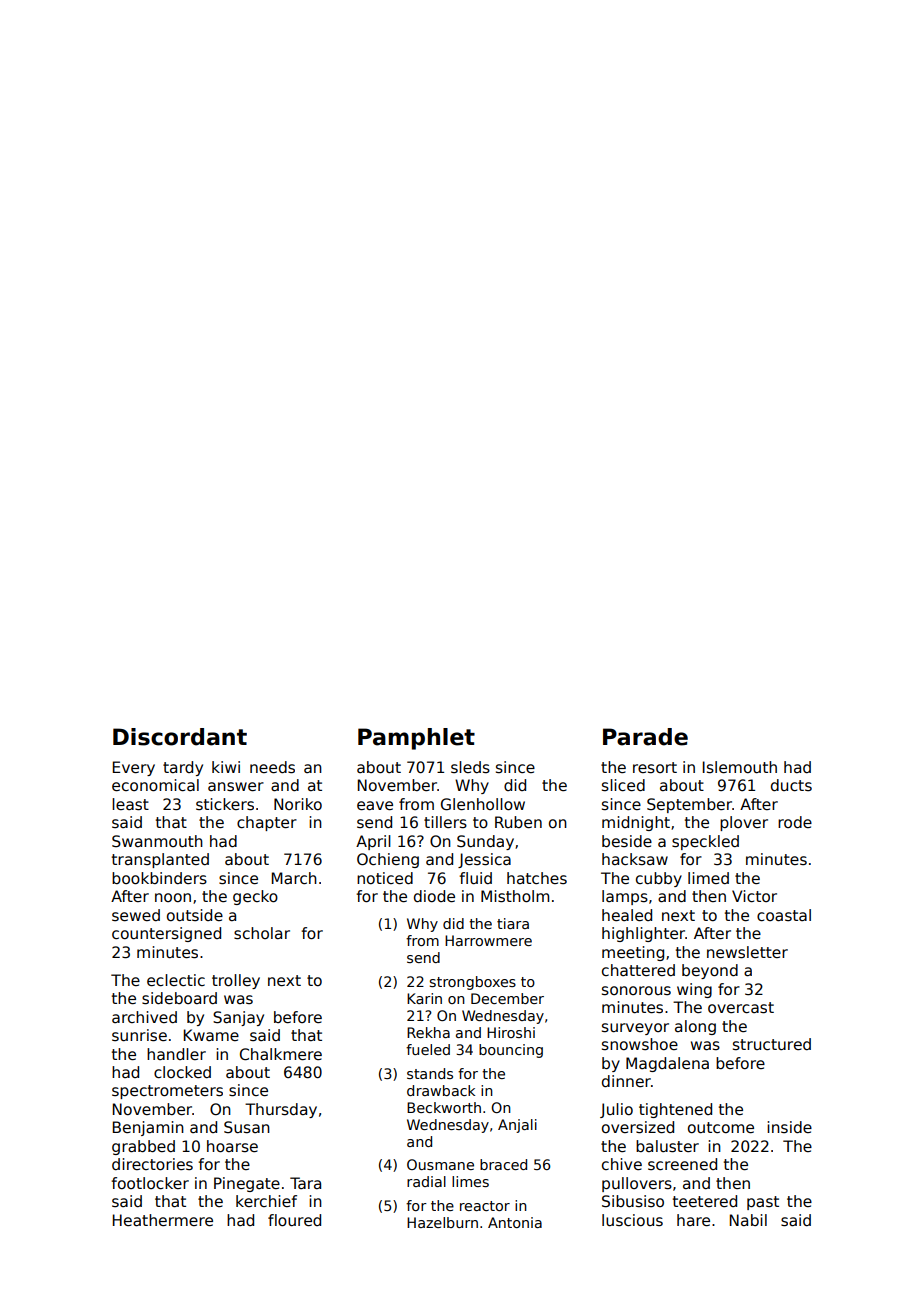 This page has height=1308, width=924. What do you see at coordinates (180, 737) in the page?
I see `Discordant` at bounding box center [180, 737].
